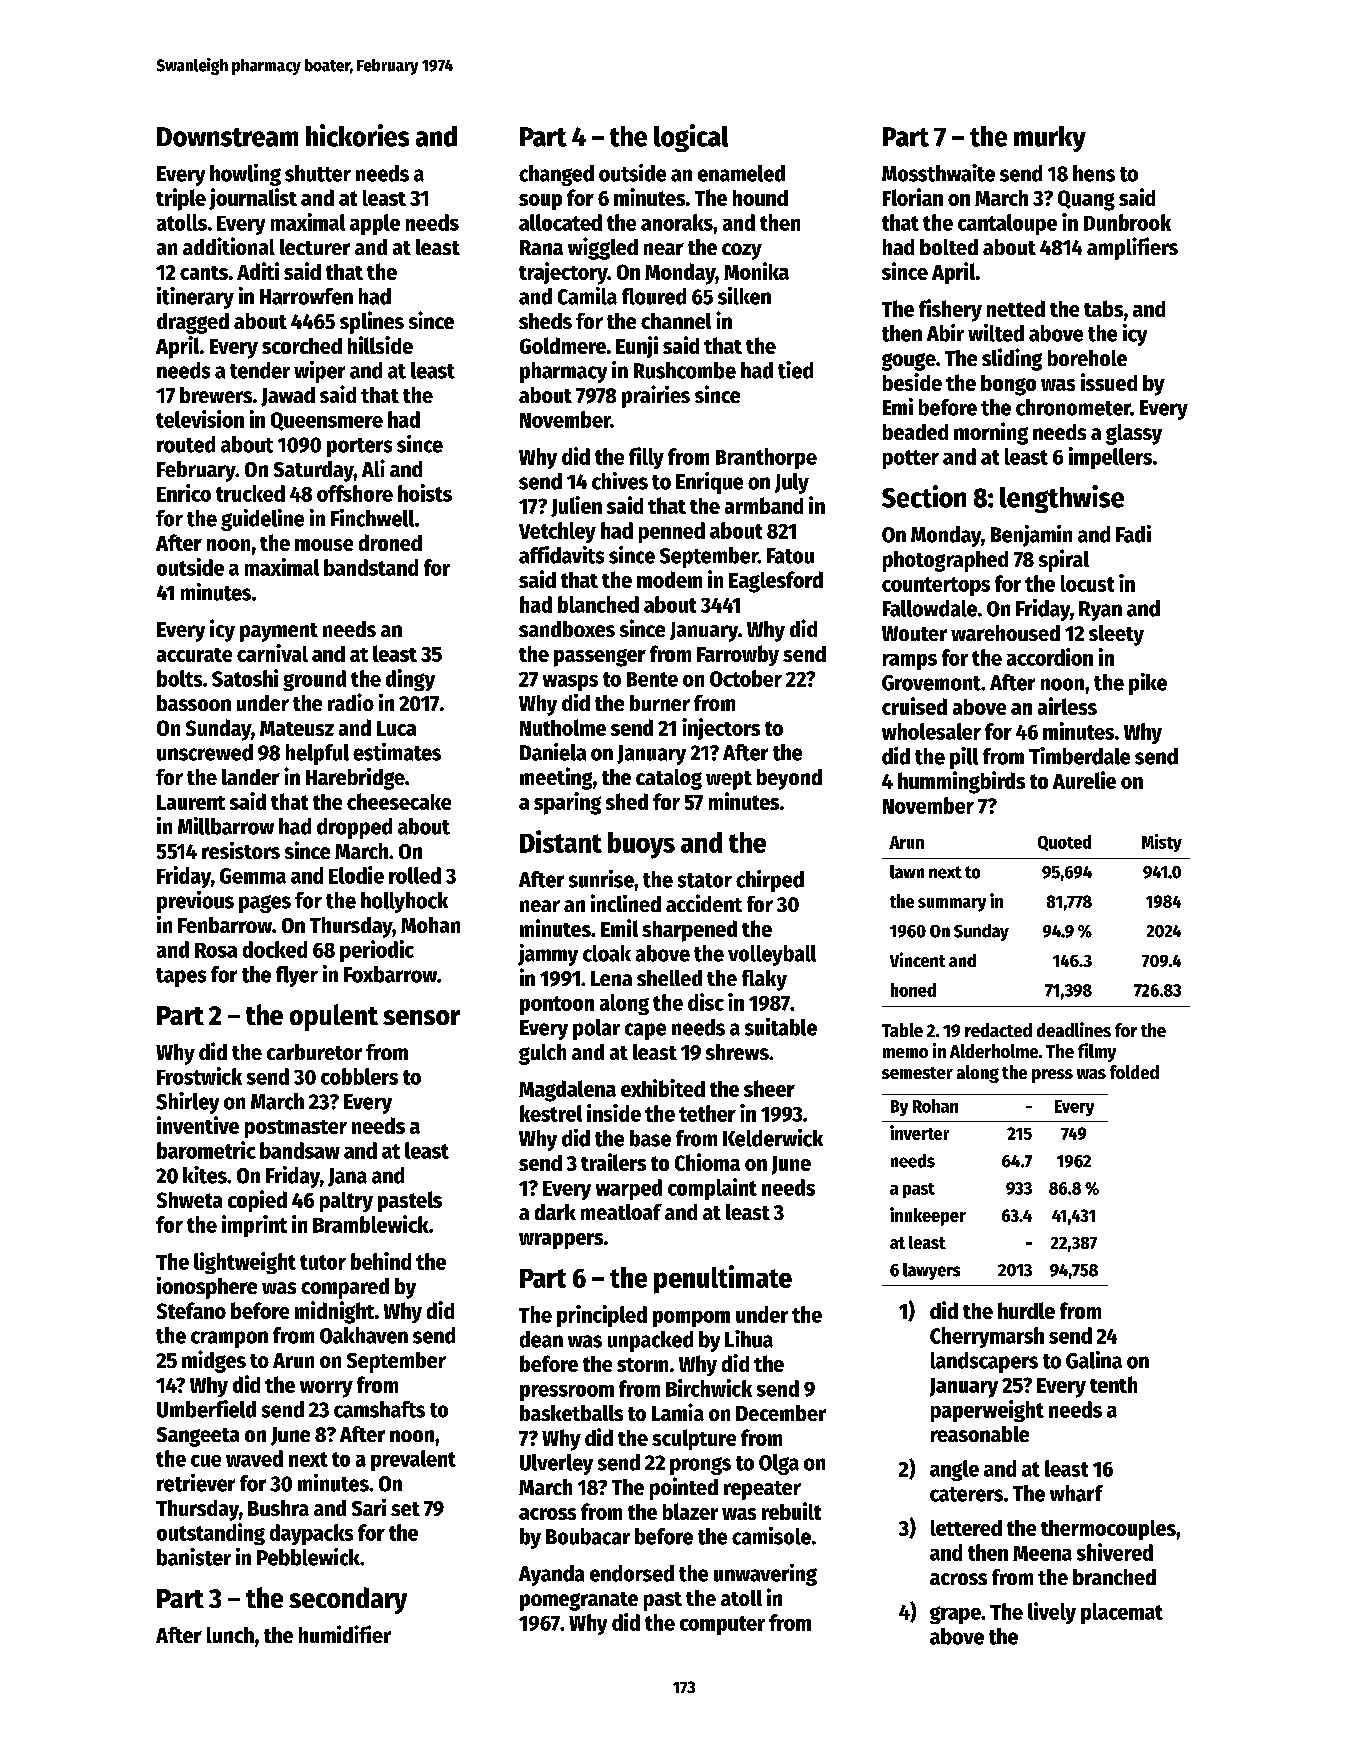  I want to click on humidifier, so click(345, 1634).
